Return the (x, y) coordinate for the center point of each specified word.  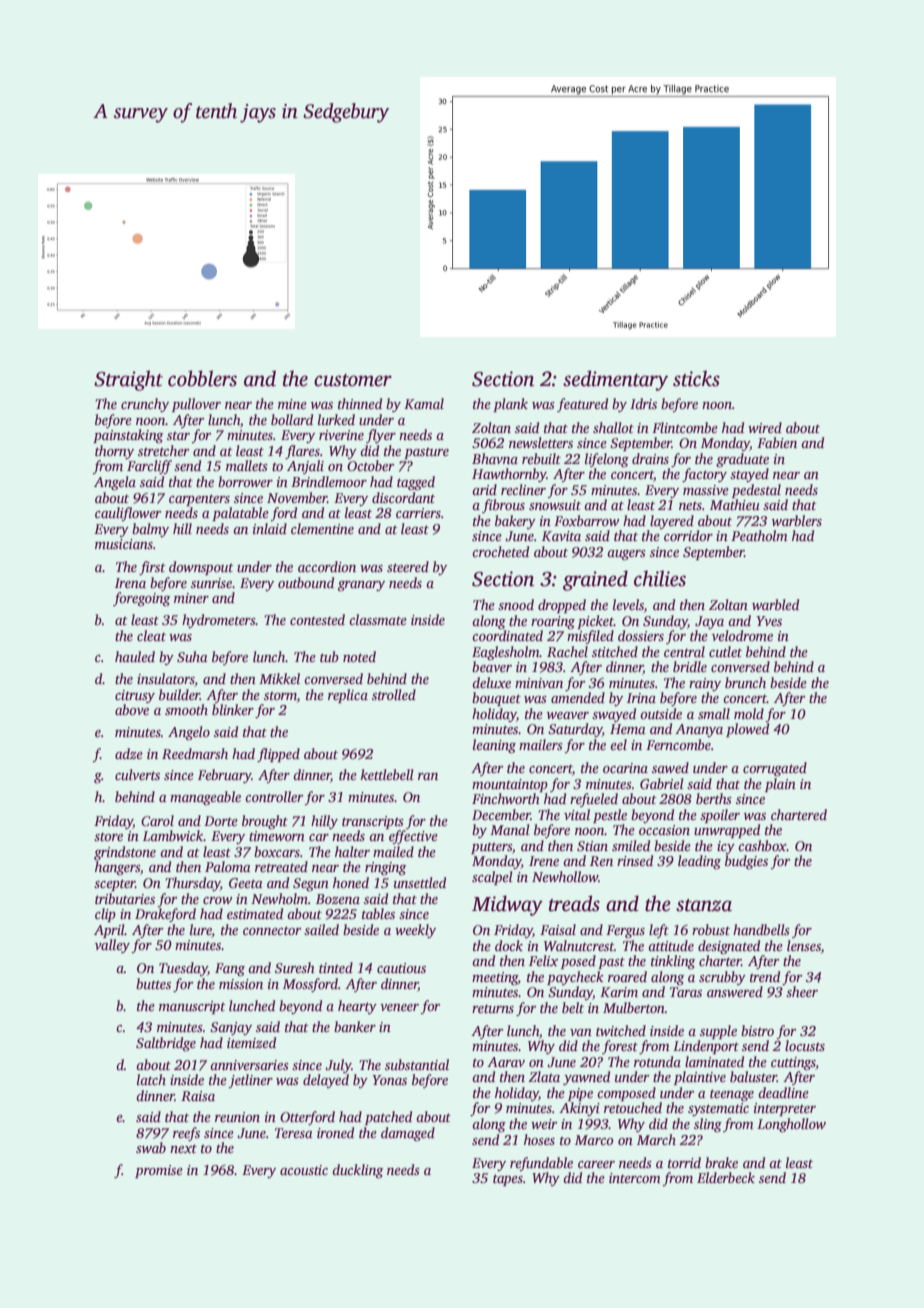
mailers (541, 744)
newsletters (541, 442)
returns (493, 1008)
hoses (539, 1139)
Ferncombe (678, 744)
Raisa (198, 1096)
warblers (797, 520)
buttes (153, 983)
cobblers (202, 378)
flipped (278, 755)
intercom (635, 1178)
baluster (753, 1076)
